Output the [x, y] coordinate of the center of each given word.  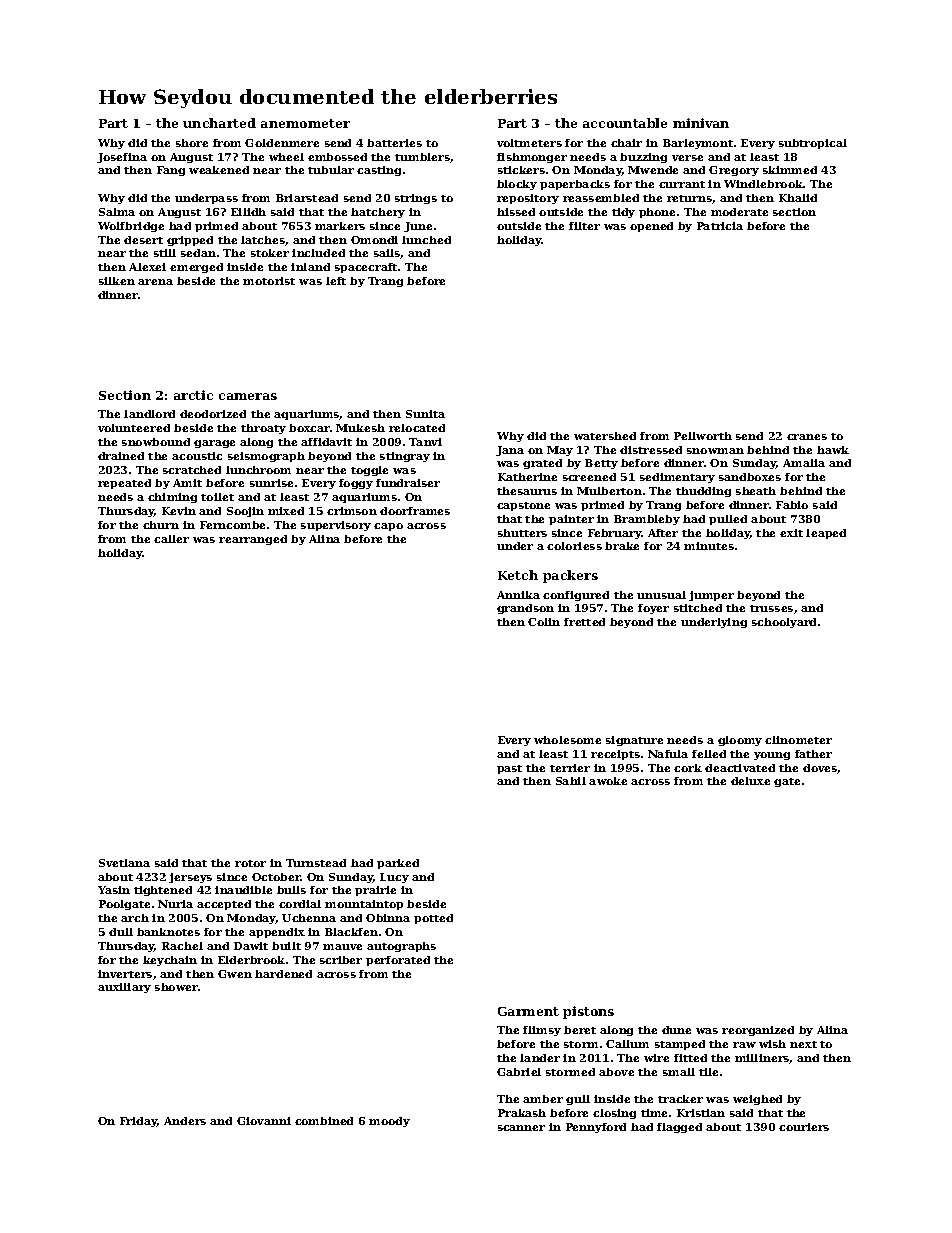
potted [433, 919]
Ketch [518, 575]
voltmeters [529, 143]
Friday [138, 1122]
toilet [217, 497]
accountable [625, 123]
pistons [588, 1012]
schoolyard [784, 623]
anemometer [305, 123]
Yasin [114, 890]
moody [389, 1122]
